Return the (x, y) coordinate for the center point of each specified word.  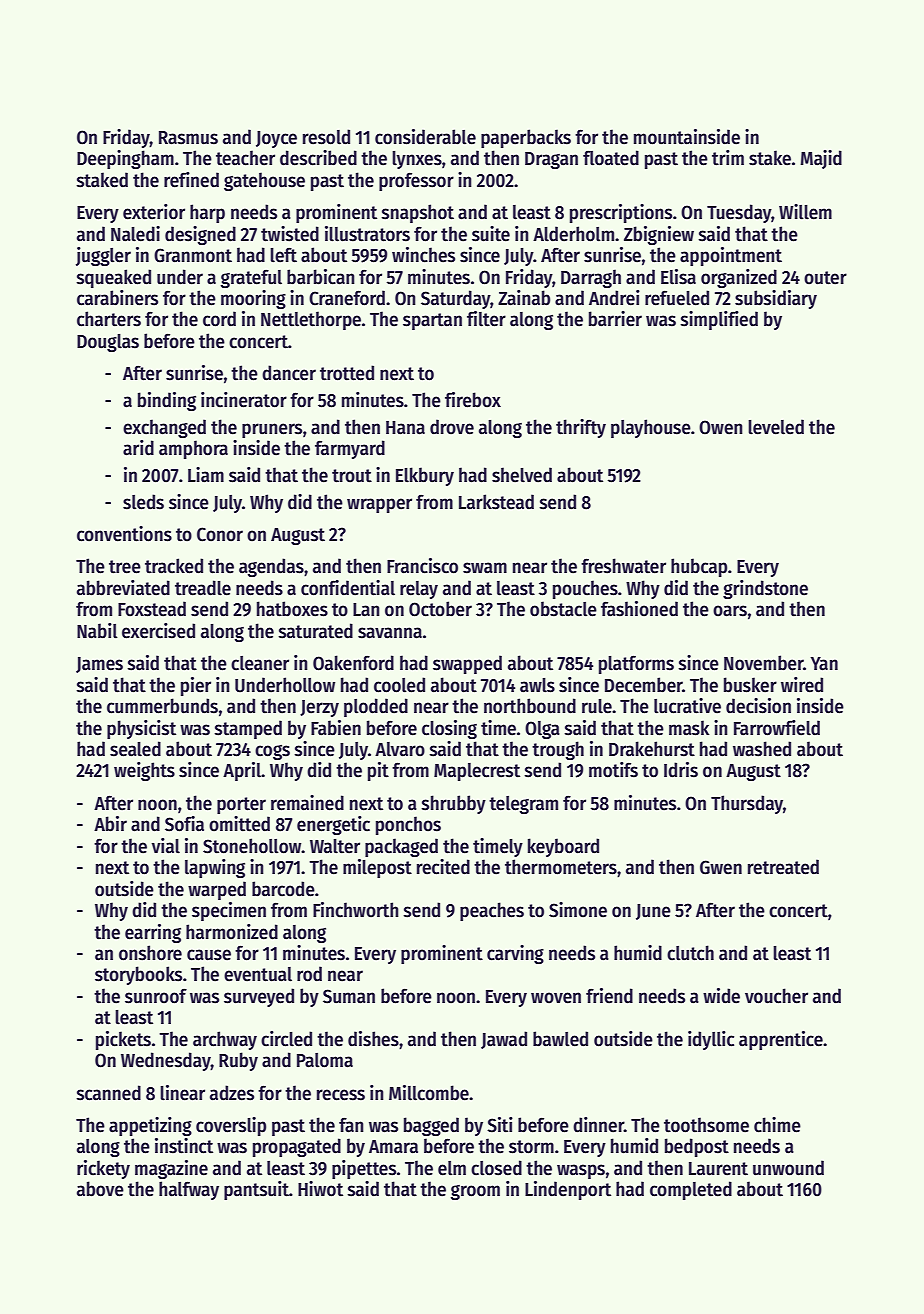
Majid (821, 159)
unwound (788, 1168)
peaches (492, 911)
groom (475, 1192)
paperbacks (526, 138)
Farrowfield (777, 728)
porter (241, 805)
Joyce (276, 139)
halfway (189, 1190)
